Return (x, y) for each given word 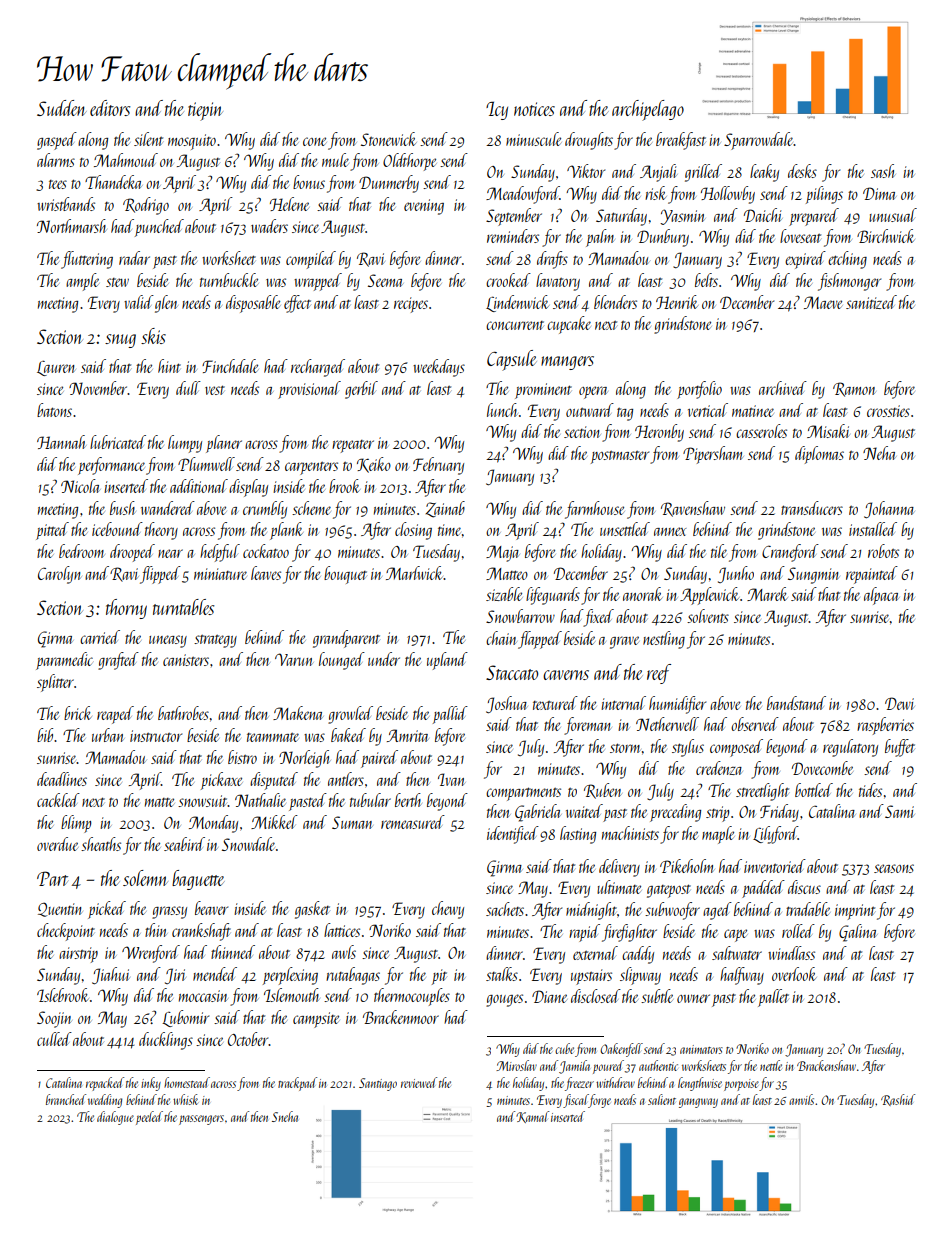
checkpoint (66, 932)
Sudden (62, 108)
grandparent (346, 639)
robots (883, 551)
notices (534, 109)
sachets (505, 909)
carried (100, 637)
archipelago (648, 110)
